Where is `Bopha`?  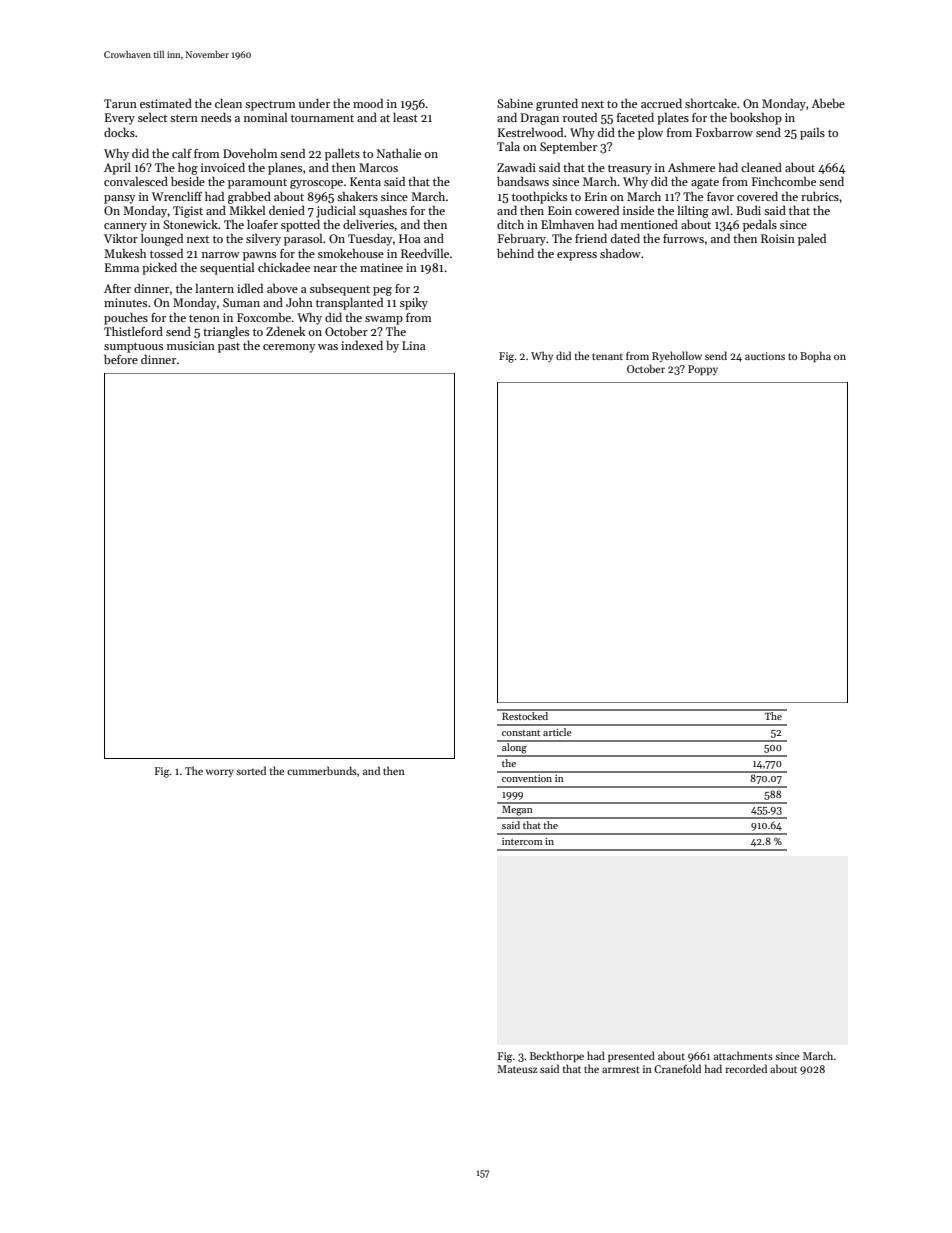
Bopha is located at coordinates (815, 356).
